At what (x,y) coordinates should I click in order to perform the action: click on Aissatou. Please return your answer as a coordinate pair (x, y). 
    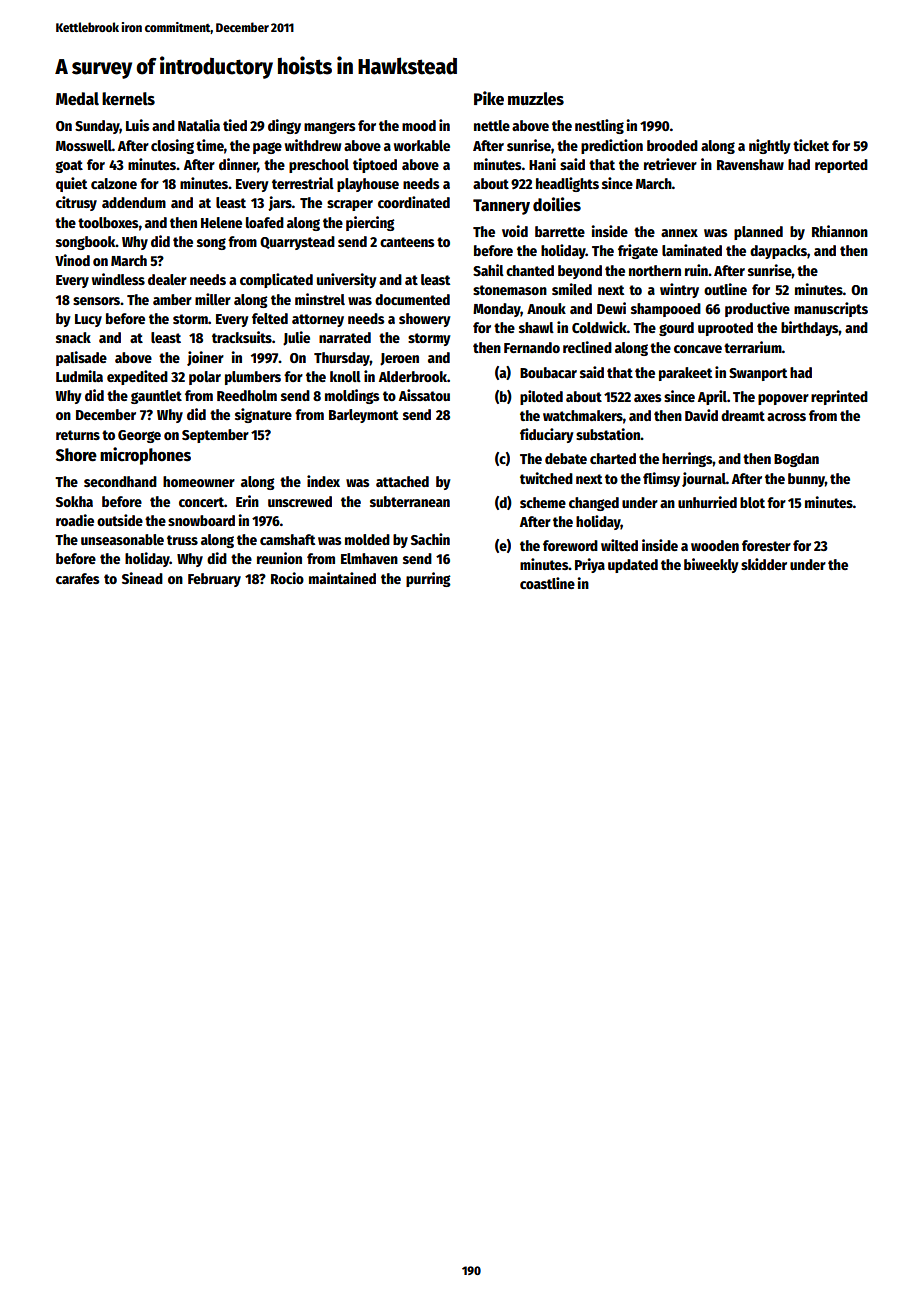
    Looking at the image, I should click on (424, 395).
